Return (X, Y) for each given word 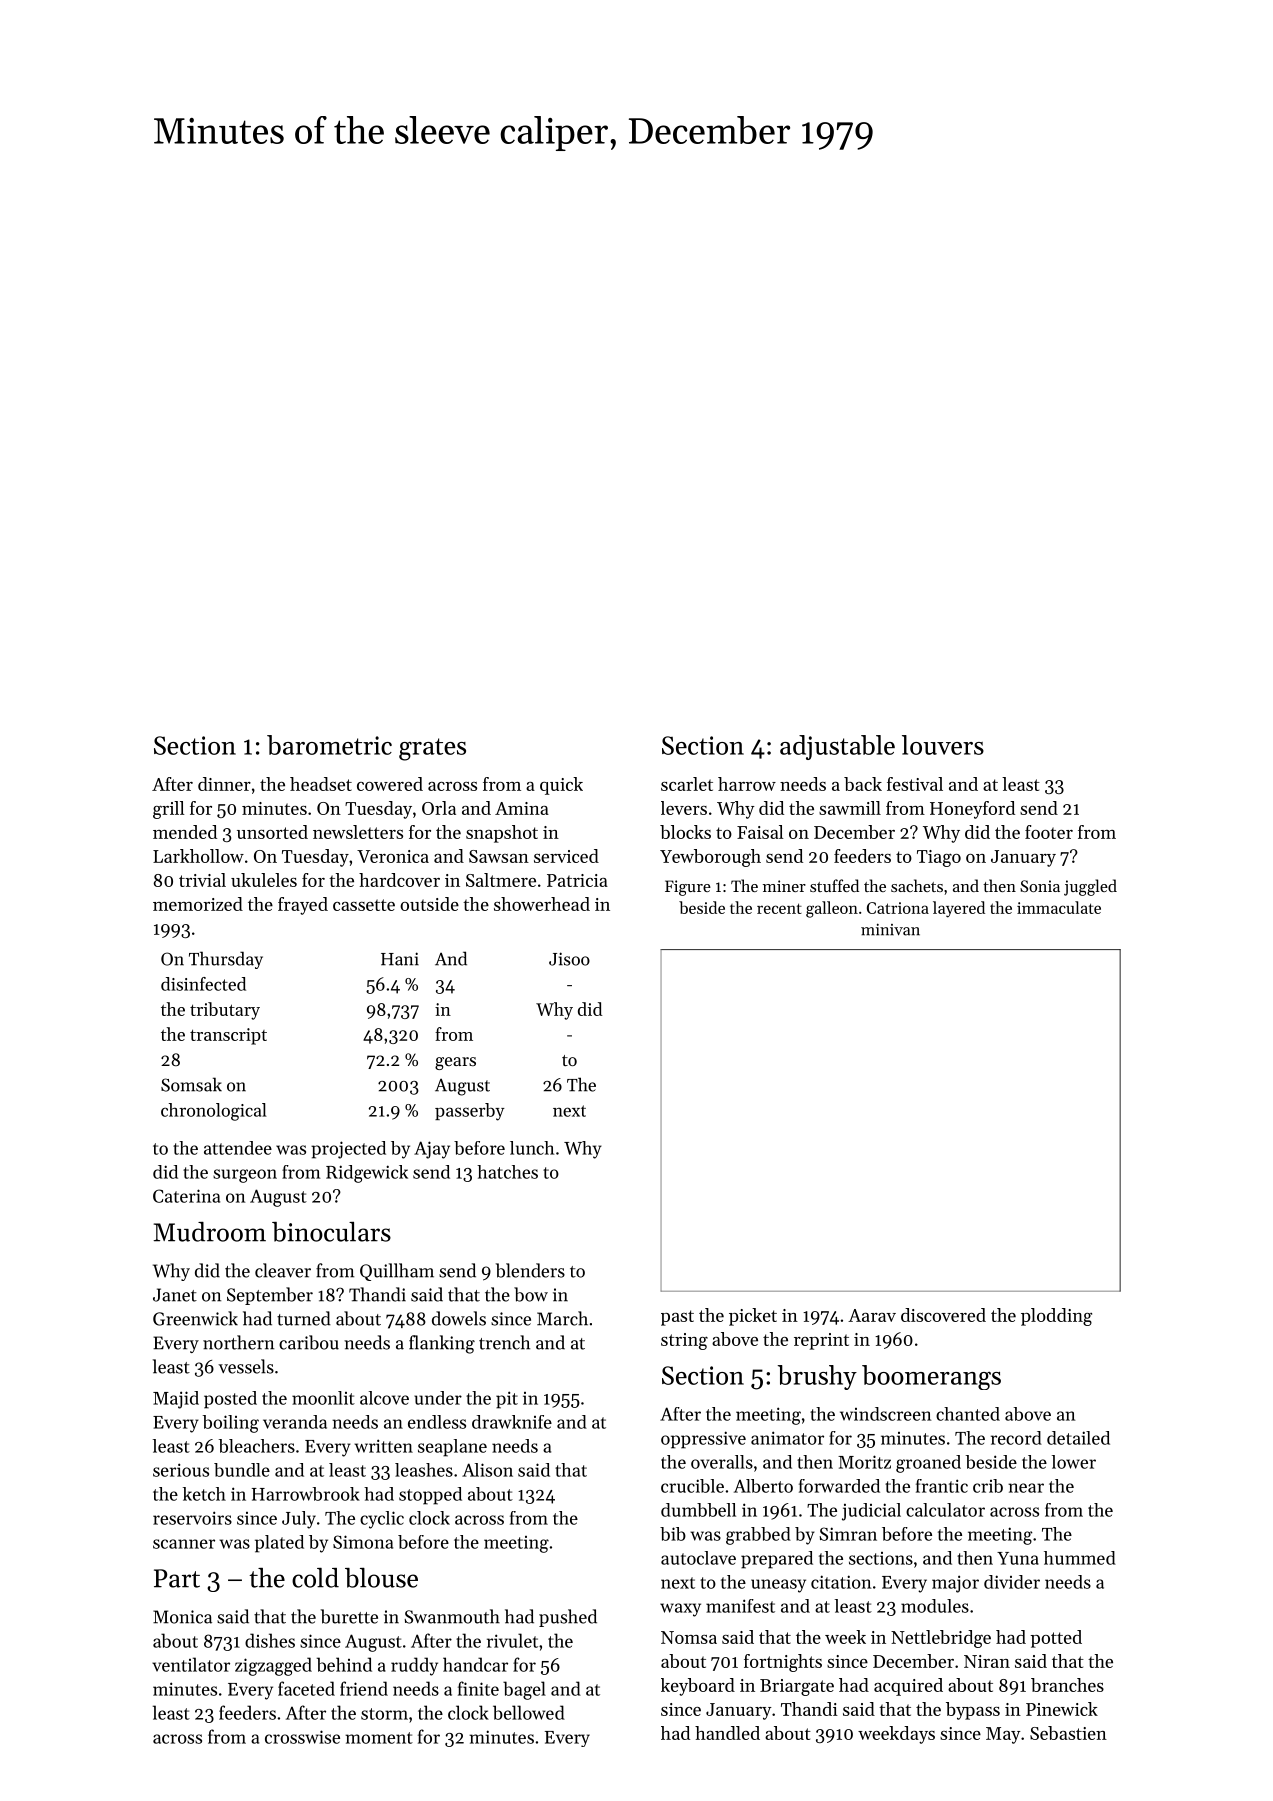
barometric (329, 745)
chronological (214, 1112)
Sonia (1040, 886)
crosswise (302, 1737)
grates (432, 749)
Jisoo (569, 959)
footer (1049, 832)
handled (727, 1733)
